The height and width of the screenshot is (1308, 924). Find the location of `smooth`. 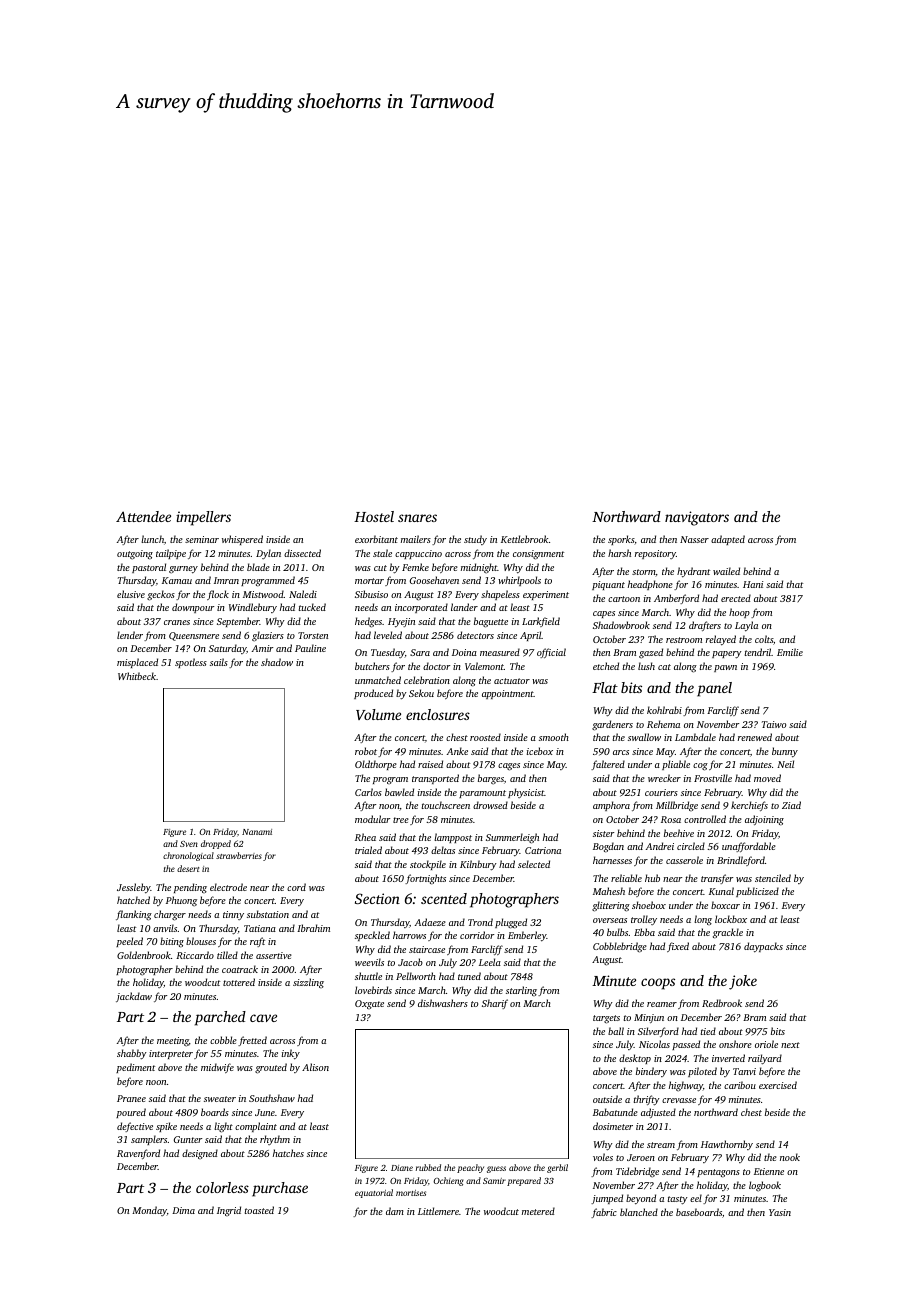

smooth is located at coordinates (554, 737).
